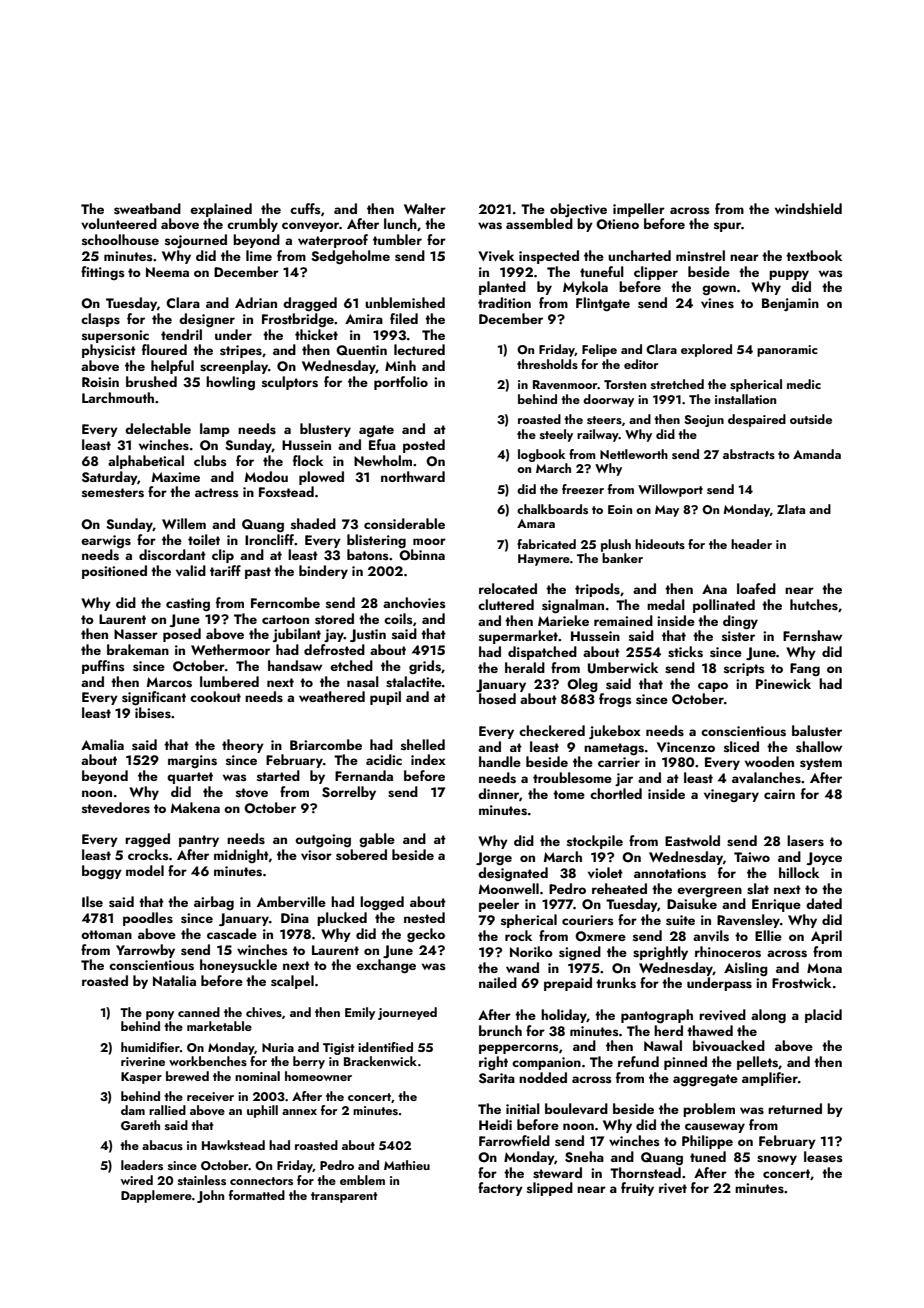 The width and height of the document is (924, 1308). I want to click on explained, so click(221, 210).
